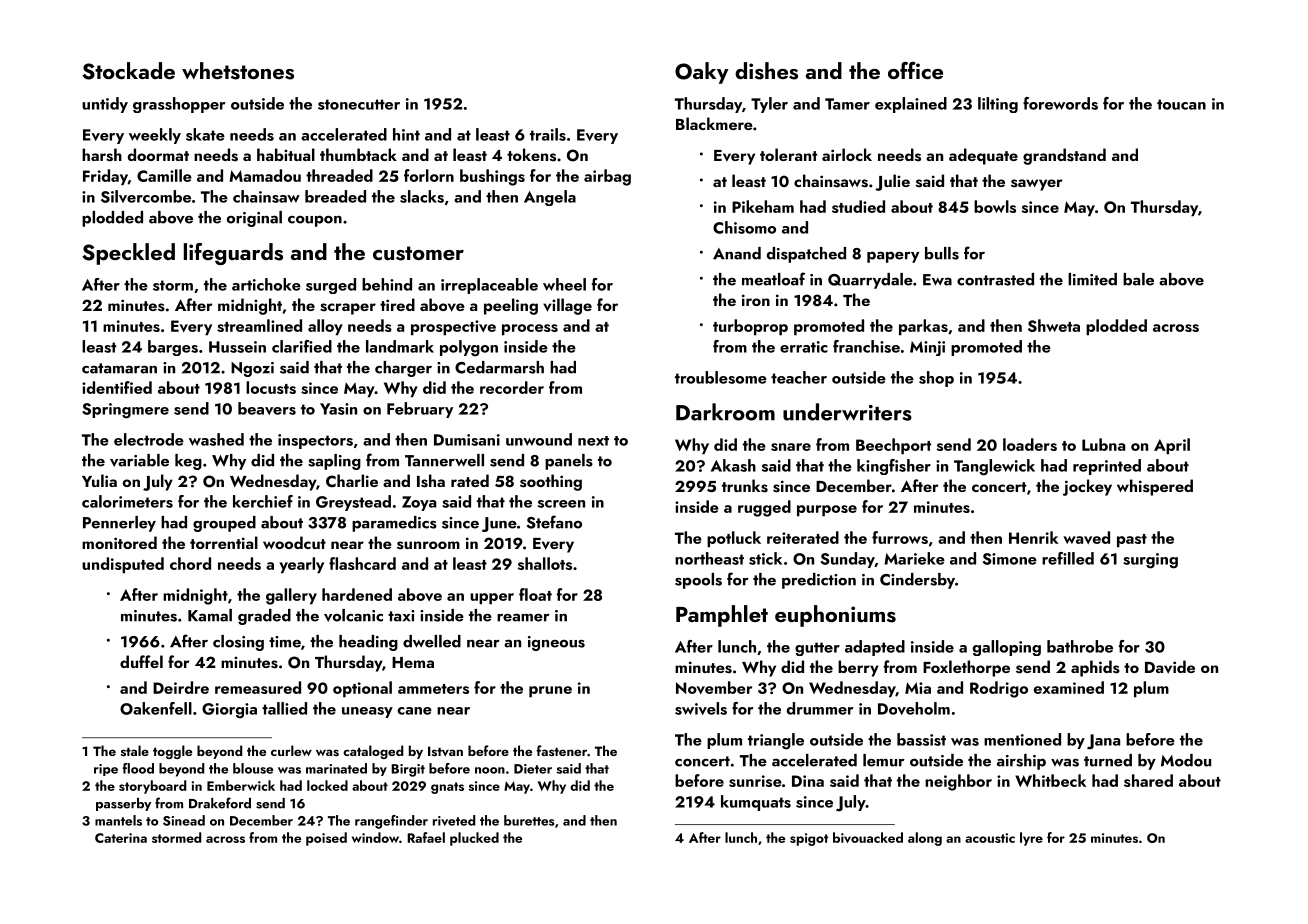 This document has width=1308, height=924. I want to click on Lubna, so click(1103, 444).
